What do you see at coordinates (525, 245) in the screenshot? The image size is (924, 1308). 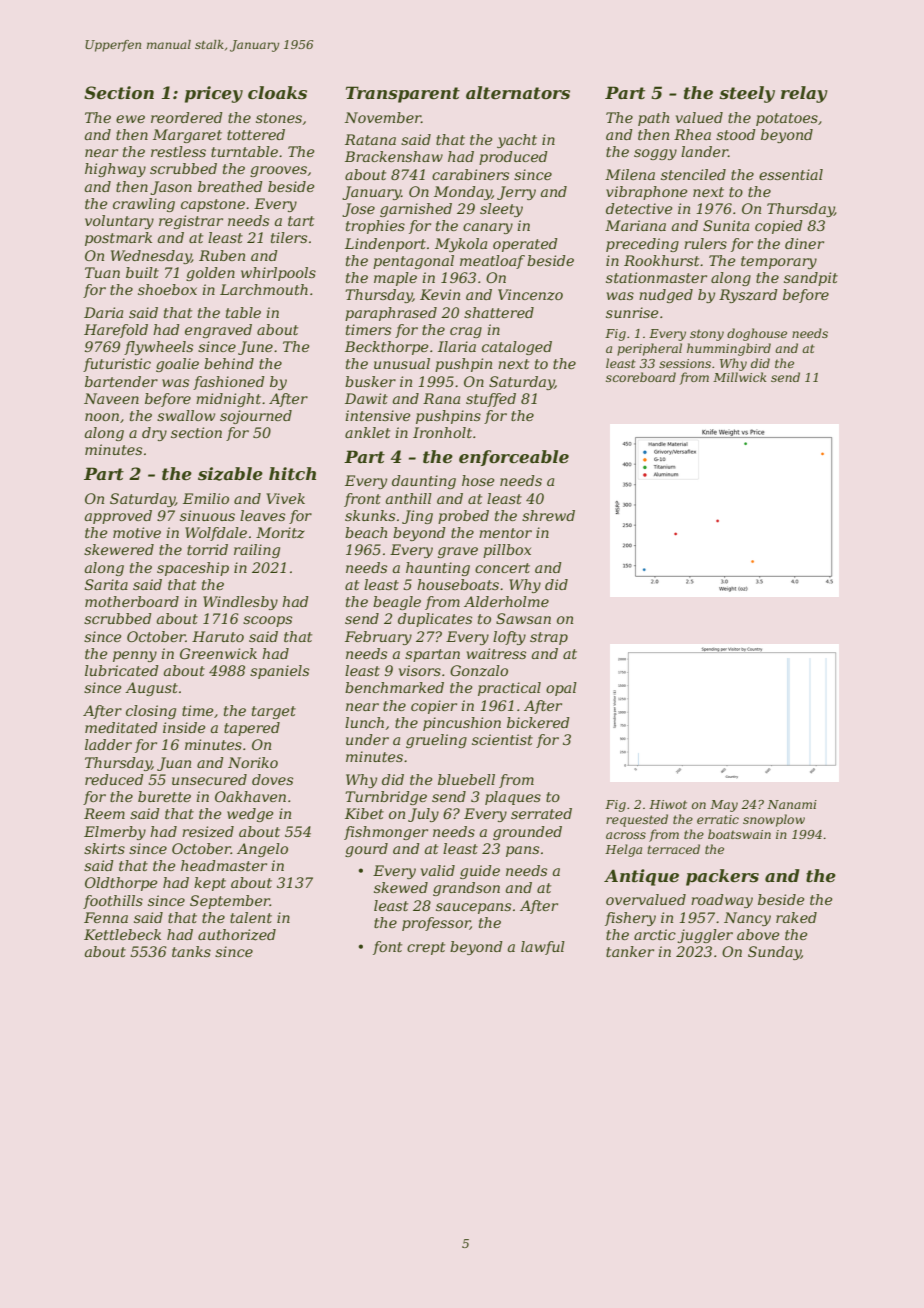 I see `operated` at bounding box center [525, 245].
